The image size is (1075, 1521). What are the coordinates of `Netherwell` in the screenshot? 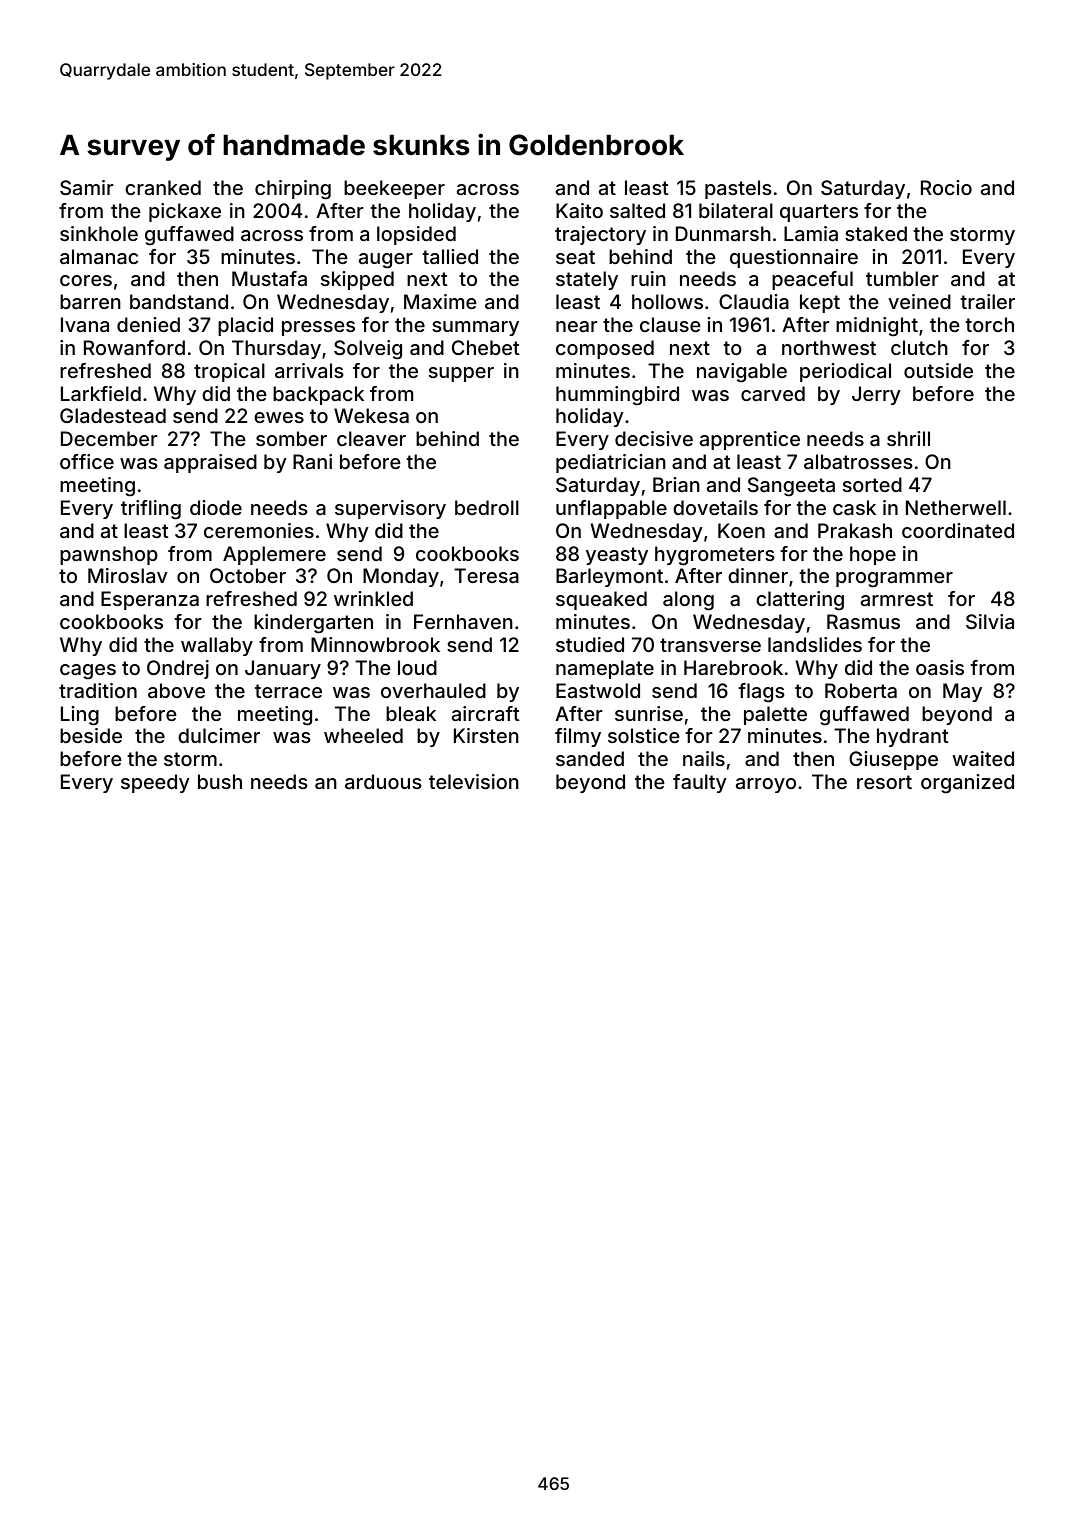 It's located at (956, 507).
